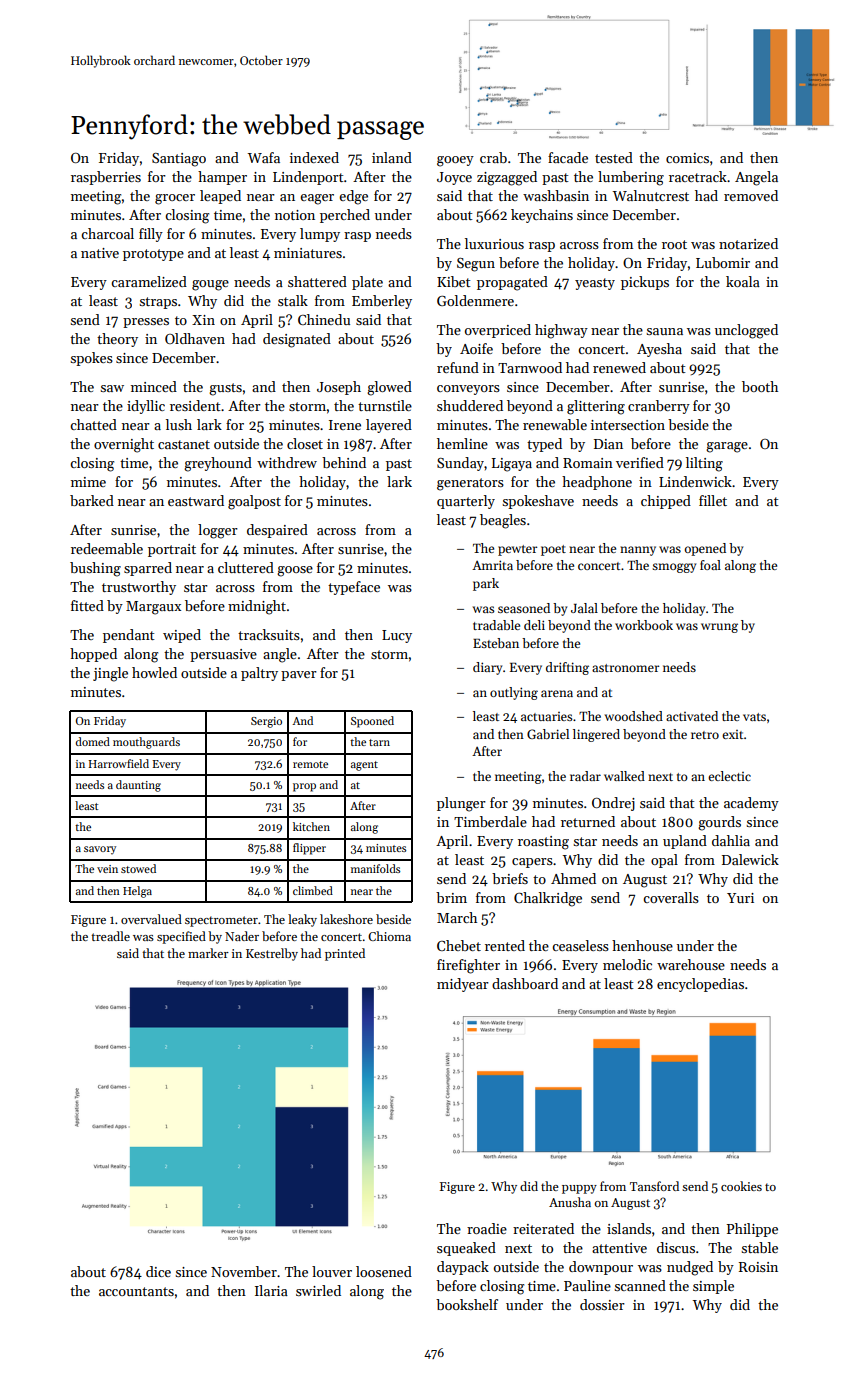 Image resolution: width=849 pixels, height=1400 pixels. I want to click on wrung, so click(719, 628).
